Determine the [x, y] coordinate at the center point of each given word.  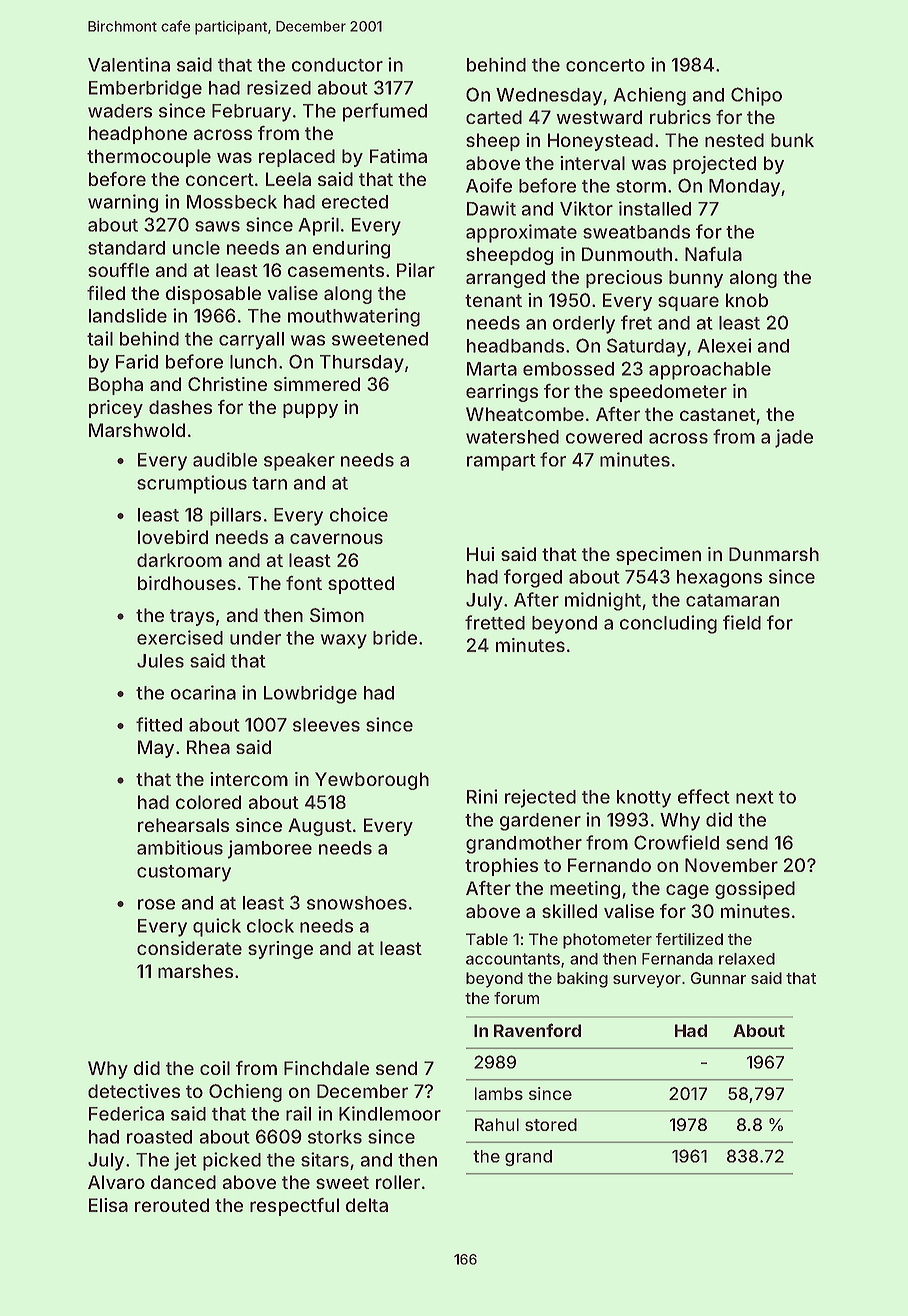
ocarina [203, 692]
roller [398, 1182]
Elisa [108, 1205]
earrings [502, 393]
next [755, 797]
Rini [482, 796]
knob [747, 300]
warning [123, 203]
